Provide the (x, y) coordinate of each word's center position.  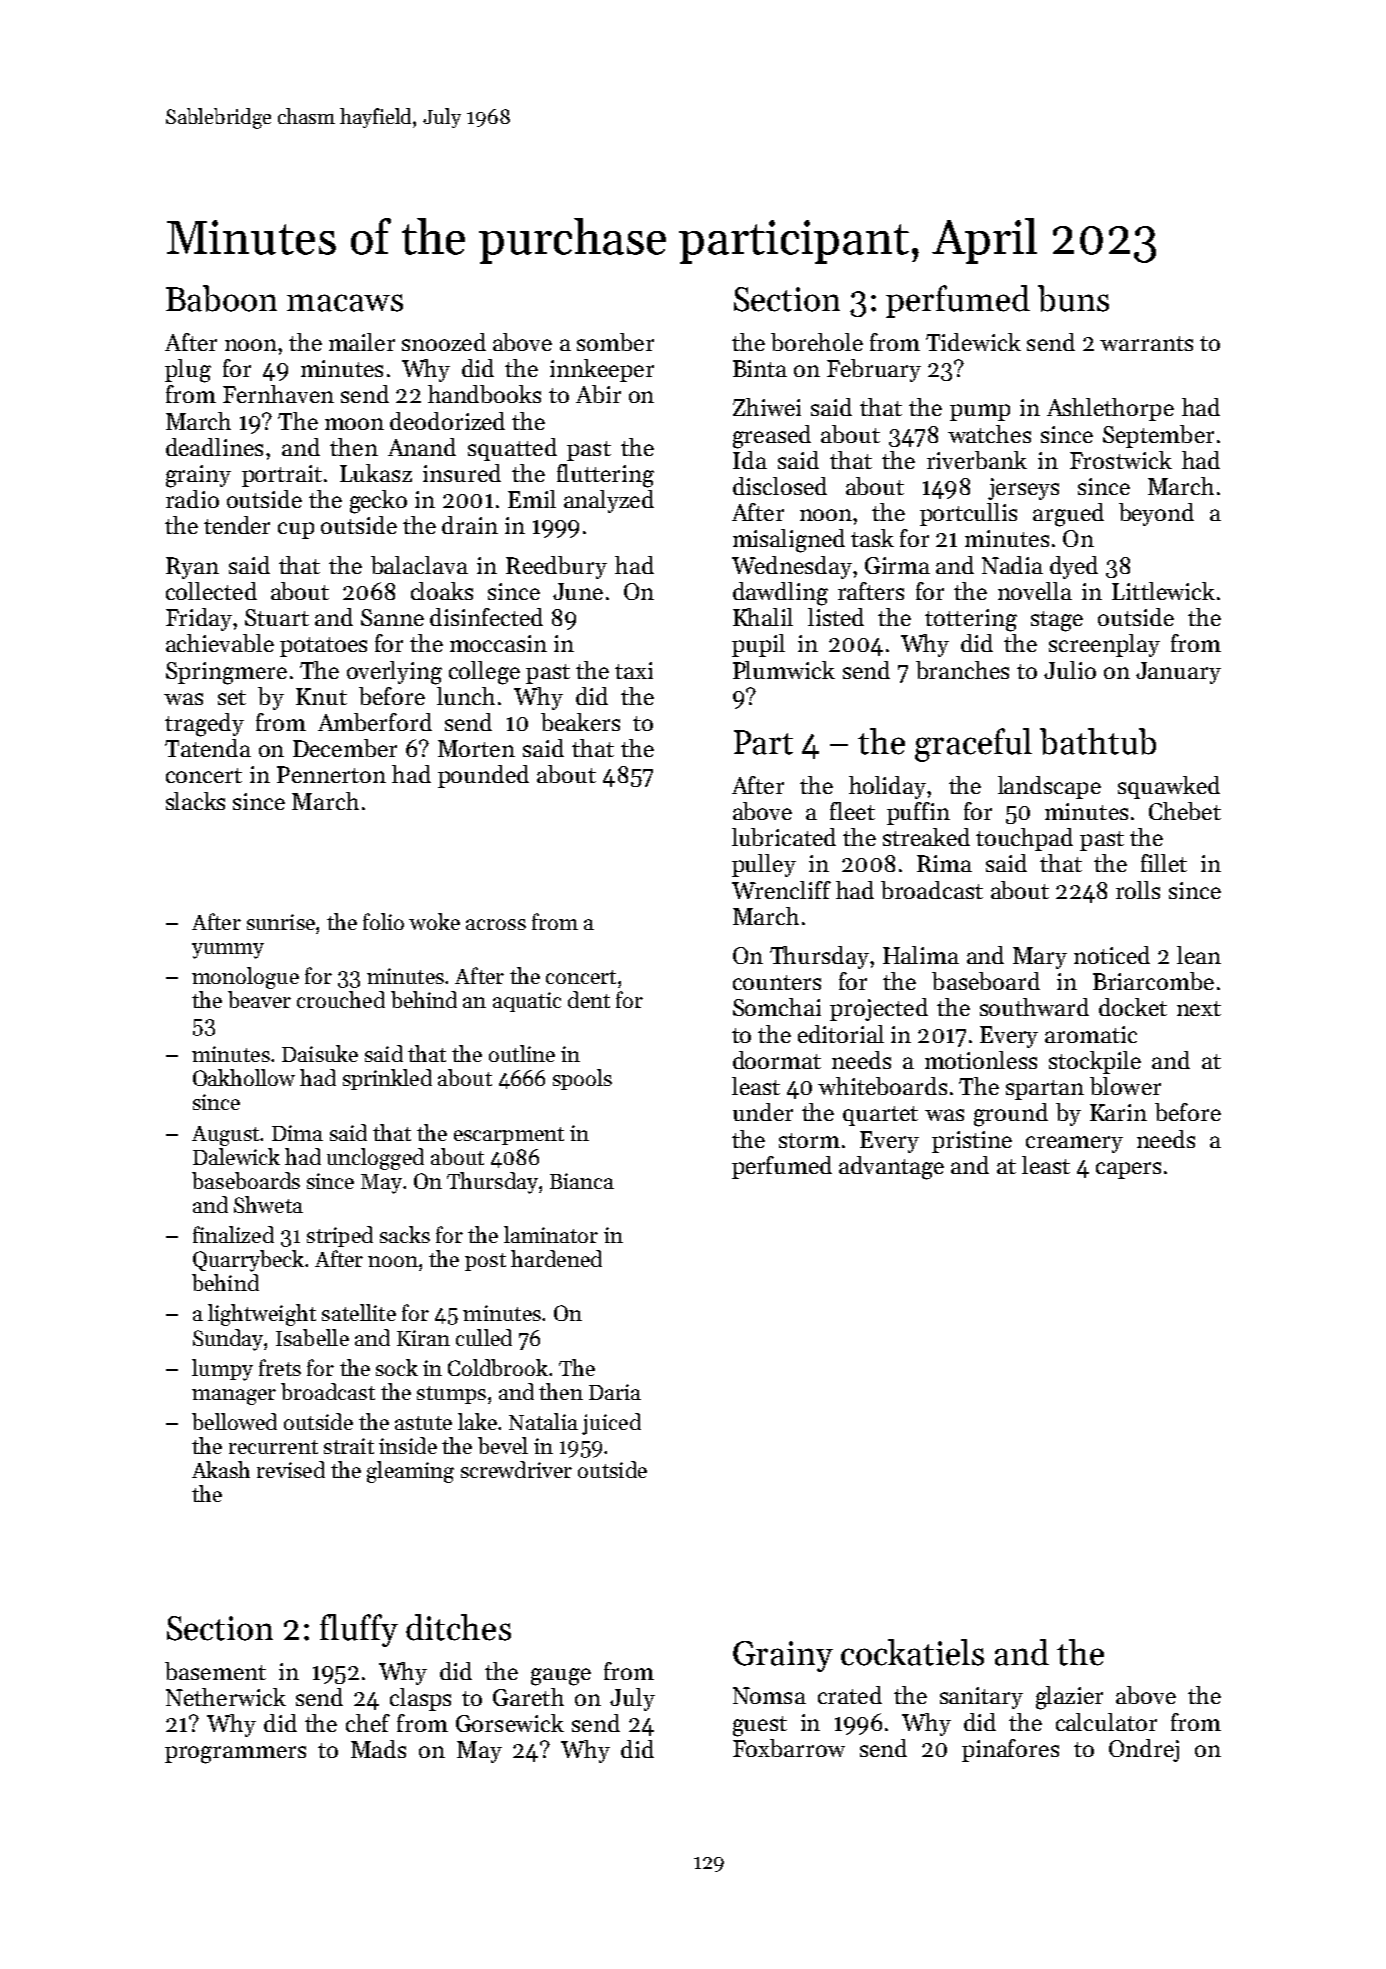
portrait (282, 476)
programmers (235, 1755)
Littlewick (1163, 591)
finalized (233, 1234)
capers (1128, 1170)
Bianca (582, 1181)
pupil (758, 645)
